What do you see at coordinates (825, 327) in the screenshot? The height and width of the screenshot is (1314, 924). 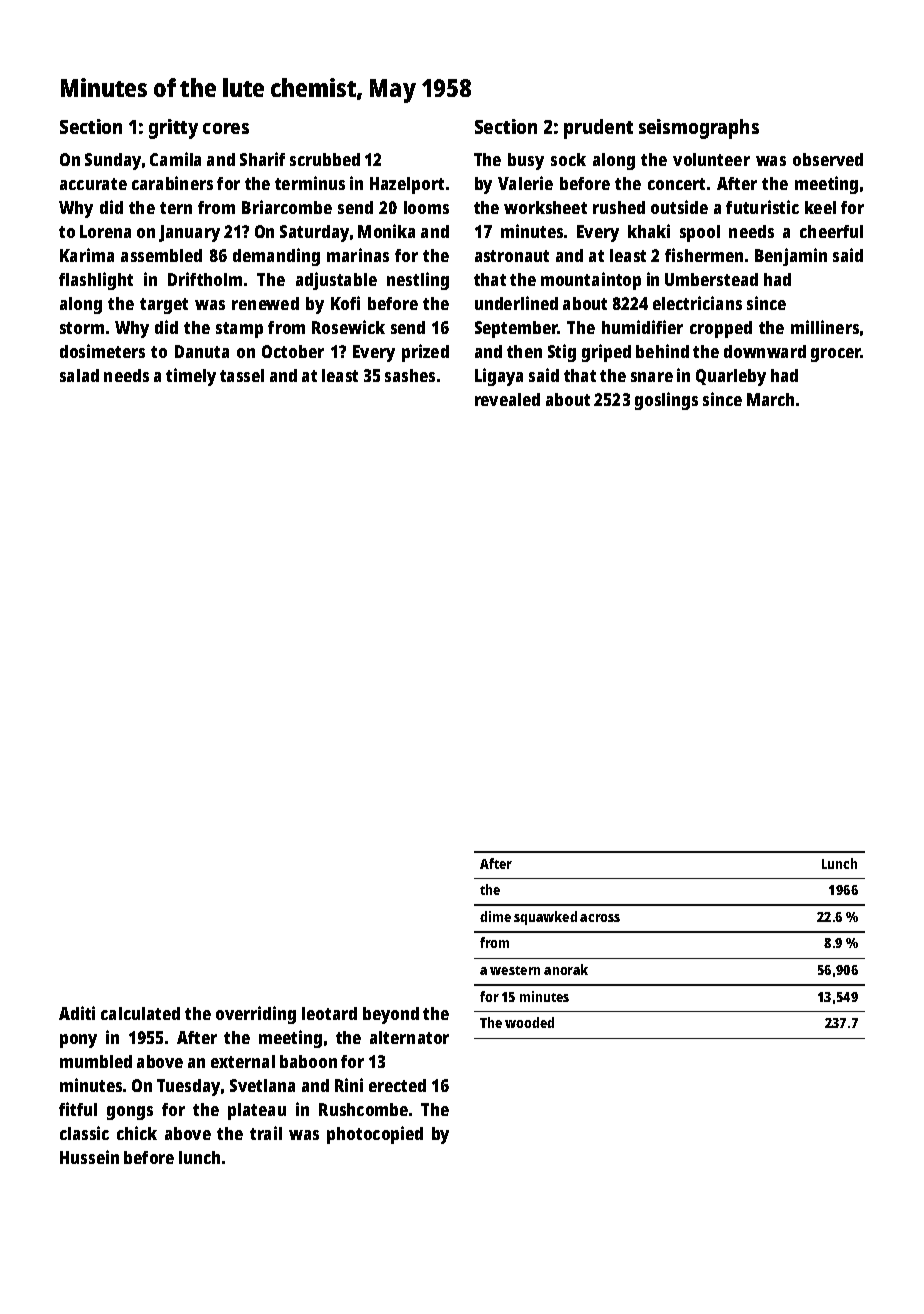 I see `milliners` at bounding box center [825, 327].
